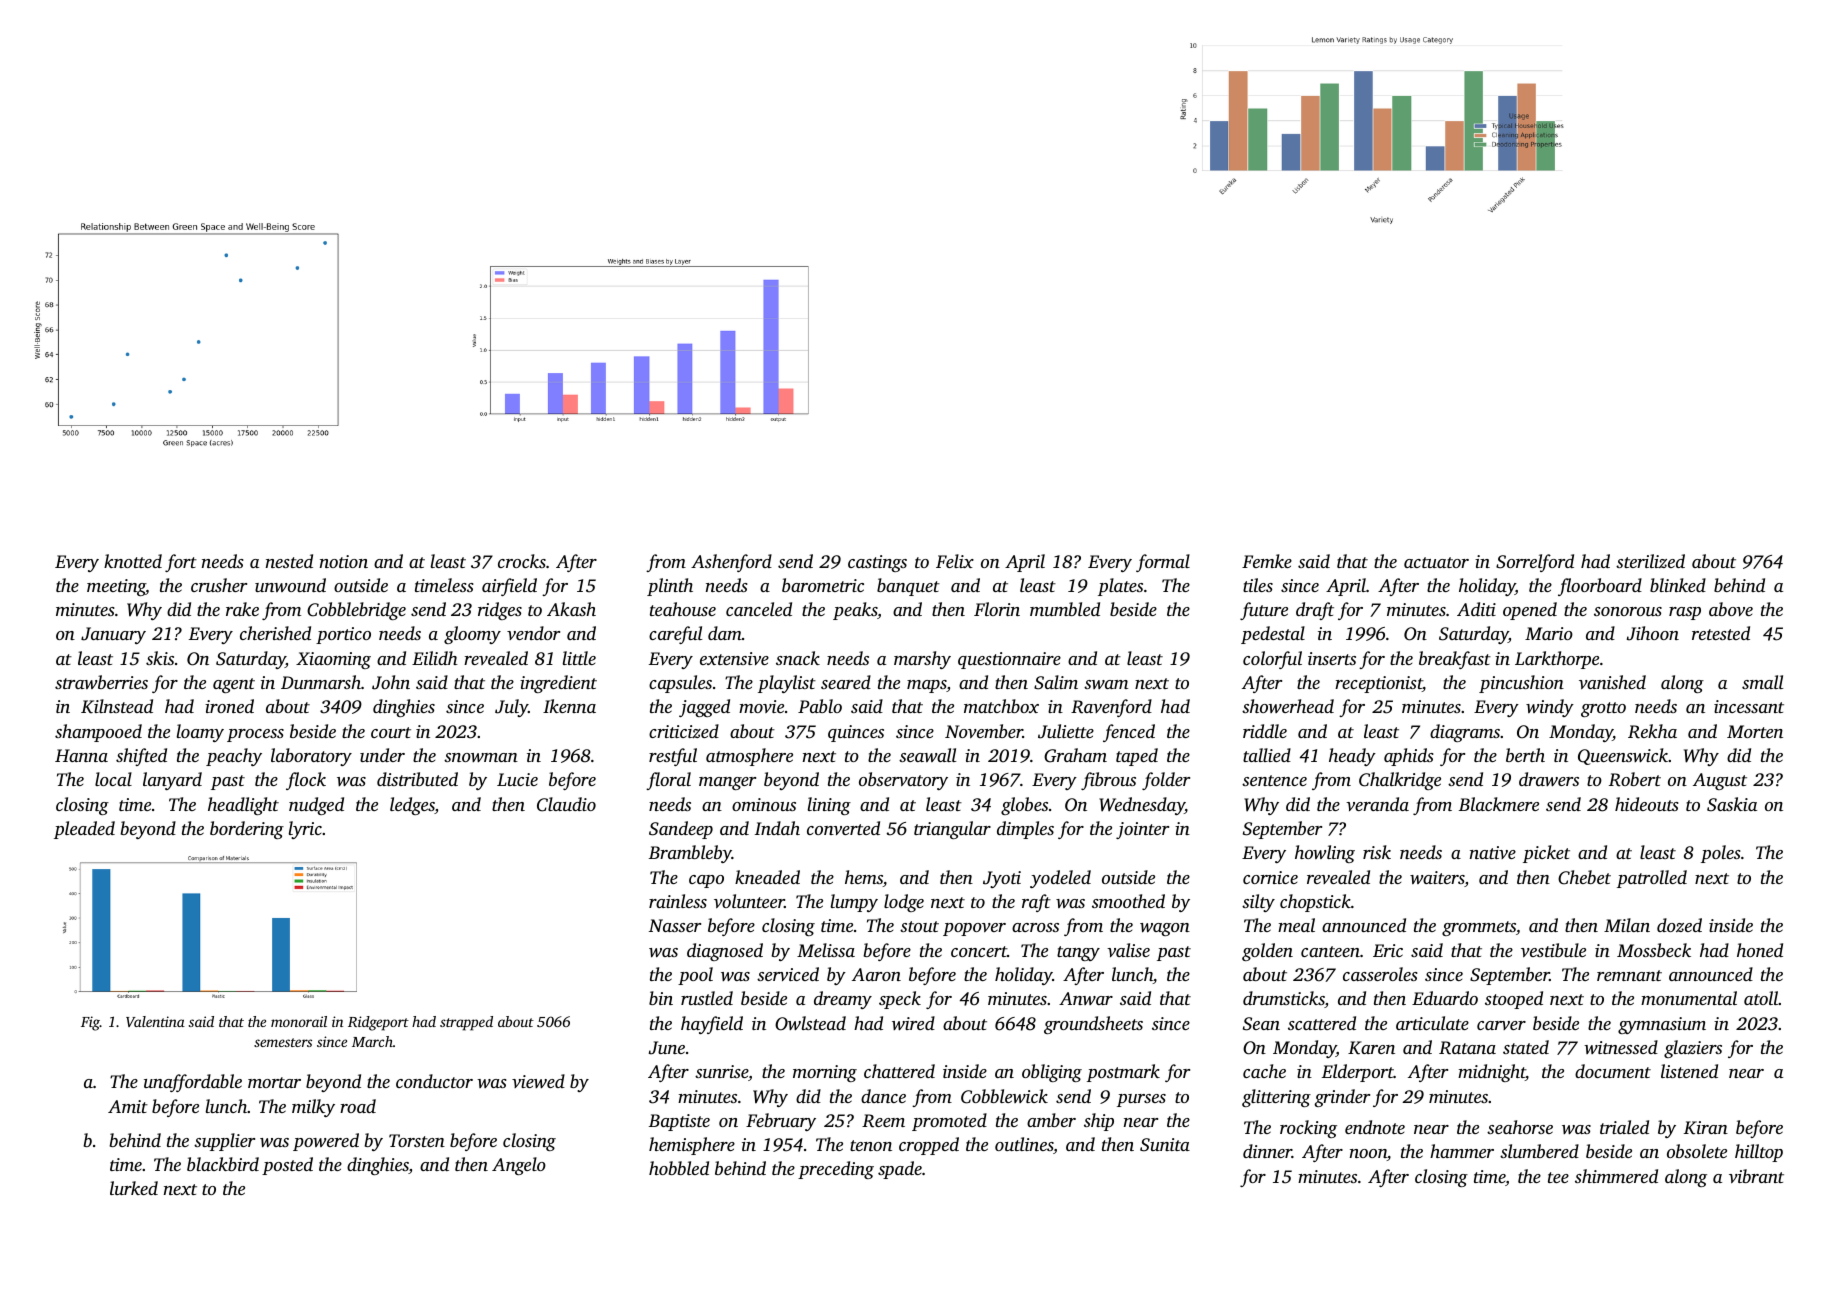  What do you see at coordinates (1732, 804) in the document?
I see `Saskia` at bounding box center [1732, 804].
